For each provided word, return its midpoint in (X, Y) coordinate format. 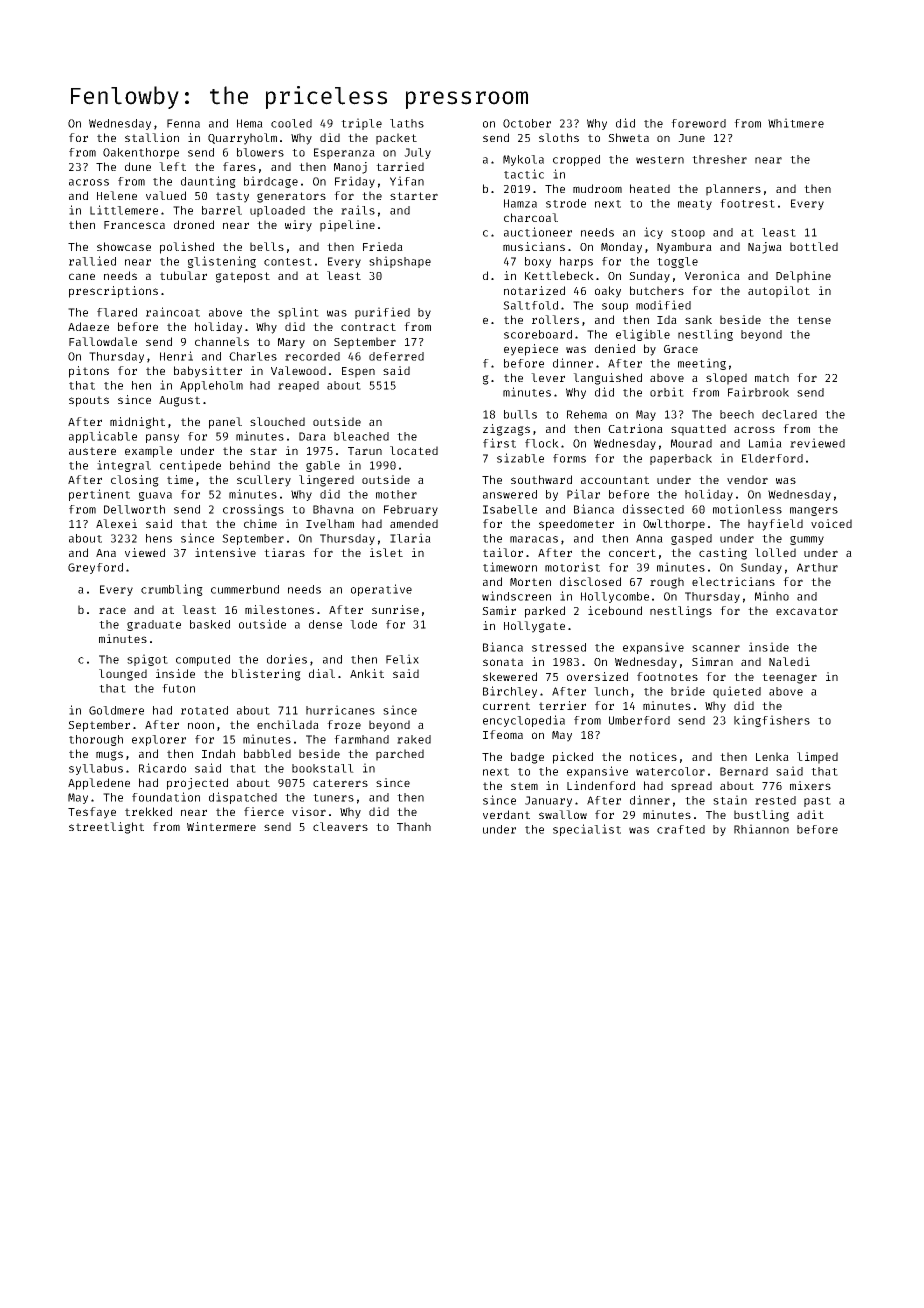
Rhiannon (761, 829)
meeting (702, 364)
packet (396, 139)
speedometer (576, 525)
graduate (154, 625)
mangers (814, 511)
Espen (358, 372)
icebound (615, 610)
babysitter (208, 372)
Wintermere (221, 826)
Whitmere (796, 123)
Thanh (414, 826)
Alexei (116, 523)
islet (386, 552)
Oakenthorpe (141, 153)
